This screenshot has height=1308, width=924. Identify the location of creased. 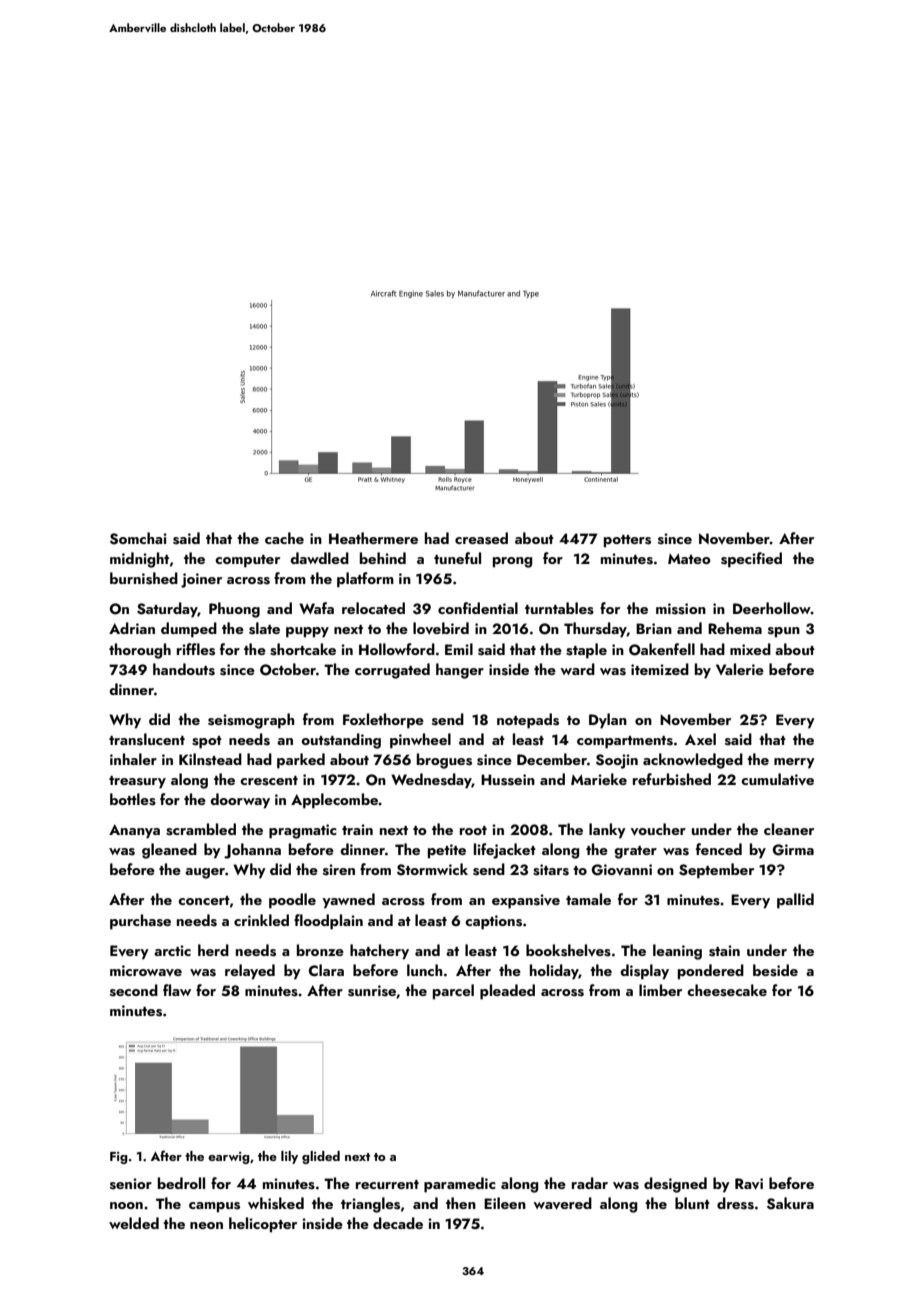
(481, 538).
